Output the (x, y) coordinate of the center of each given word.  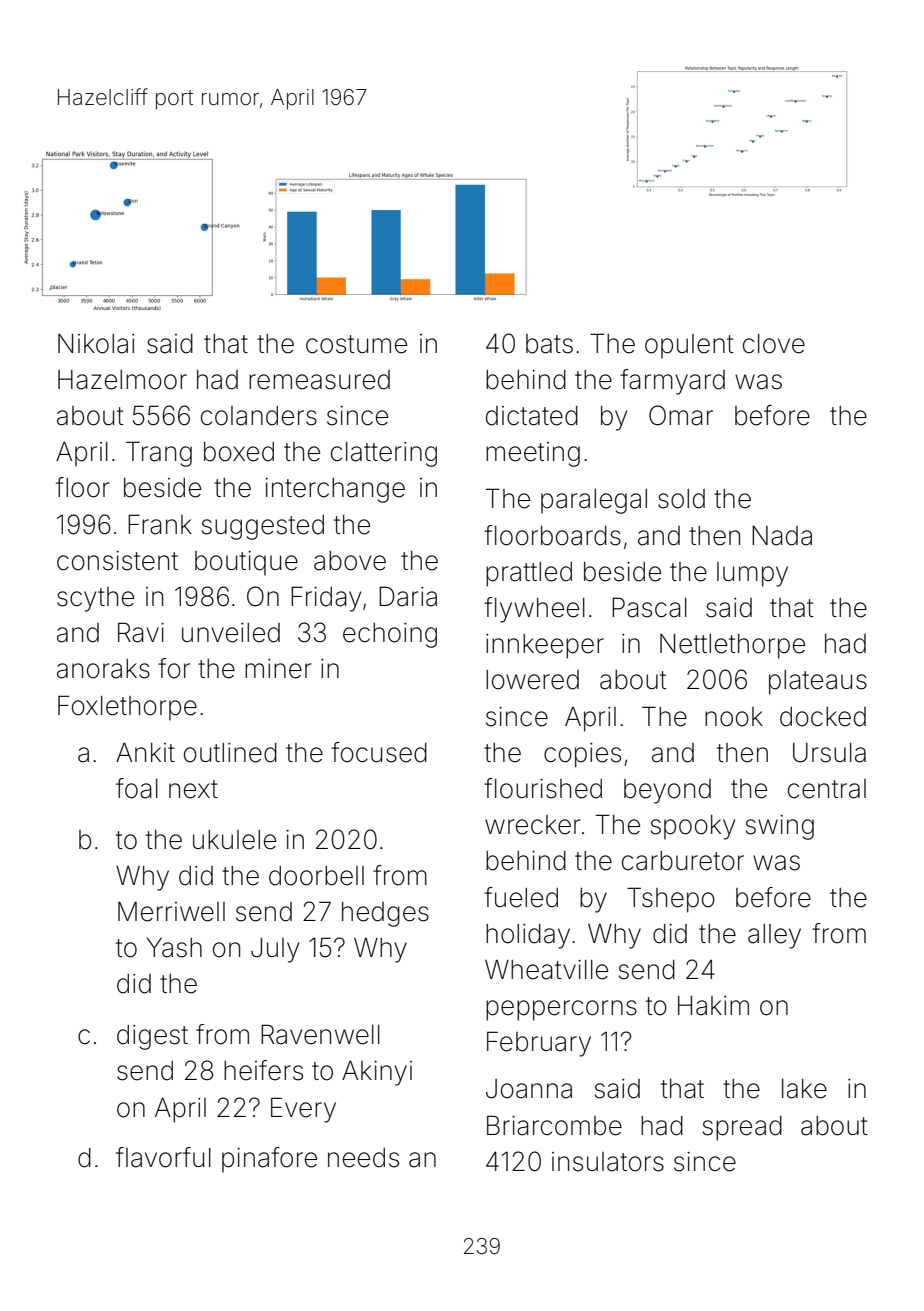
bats (549, 344)
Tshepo (671, 900)
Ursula (829, 753)
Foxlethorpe (127, 708)
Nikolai (96, 344)
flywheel (534, 610)
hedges (385, 914)
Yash (174, 948)
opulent (689, 346)
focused (379, 752)
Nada (782, 536)
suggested (263, 527)
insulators (608, 1162)
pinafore (269, 1160)
